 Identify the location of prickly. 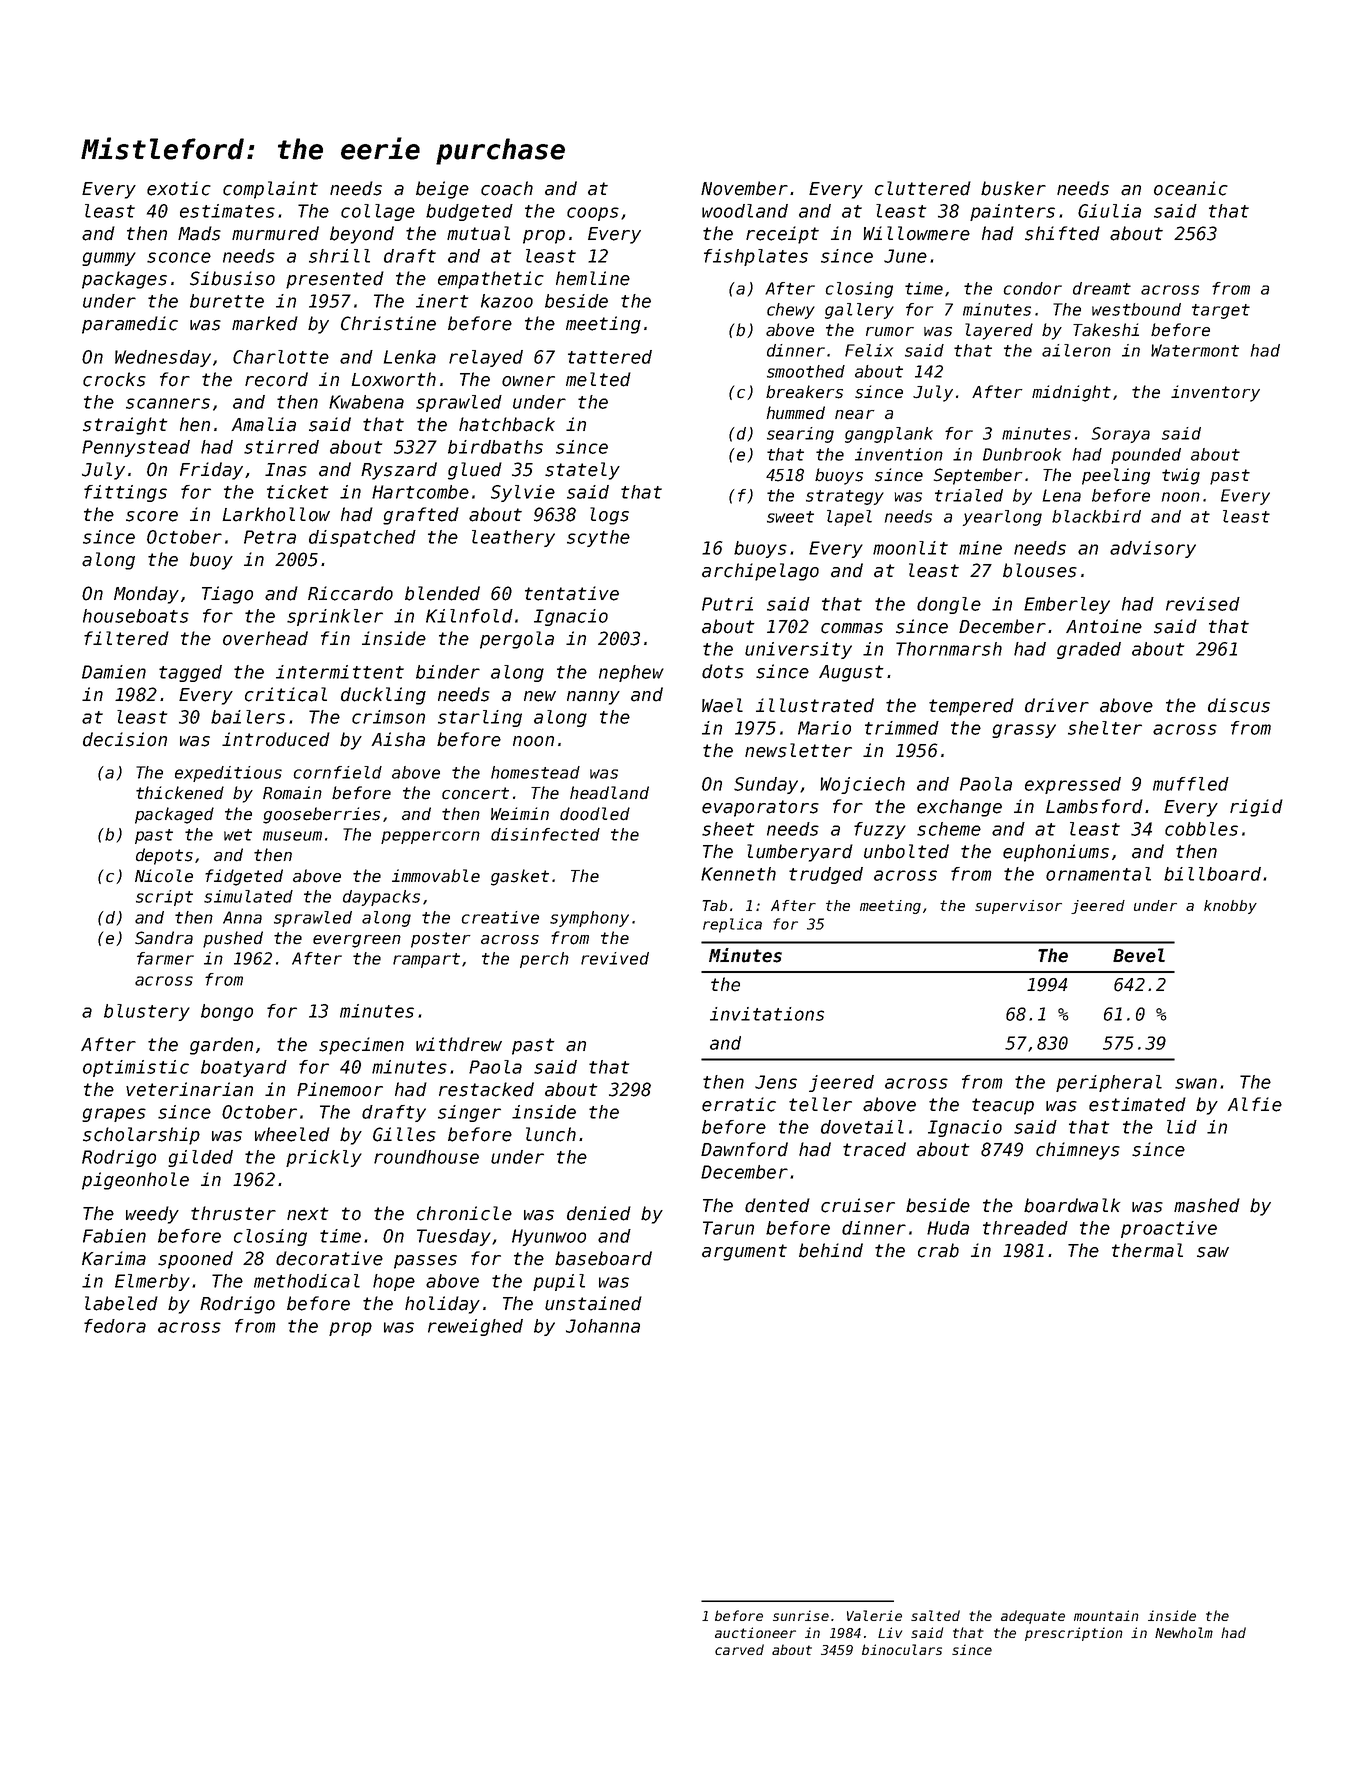
(324, 1158).
